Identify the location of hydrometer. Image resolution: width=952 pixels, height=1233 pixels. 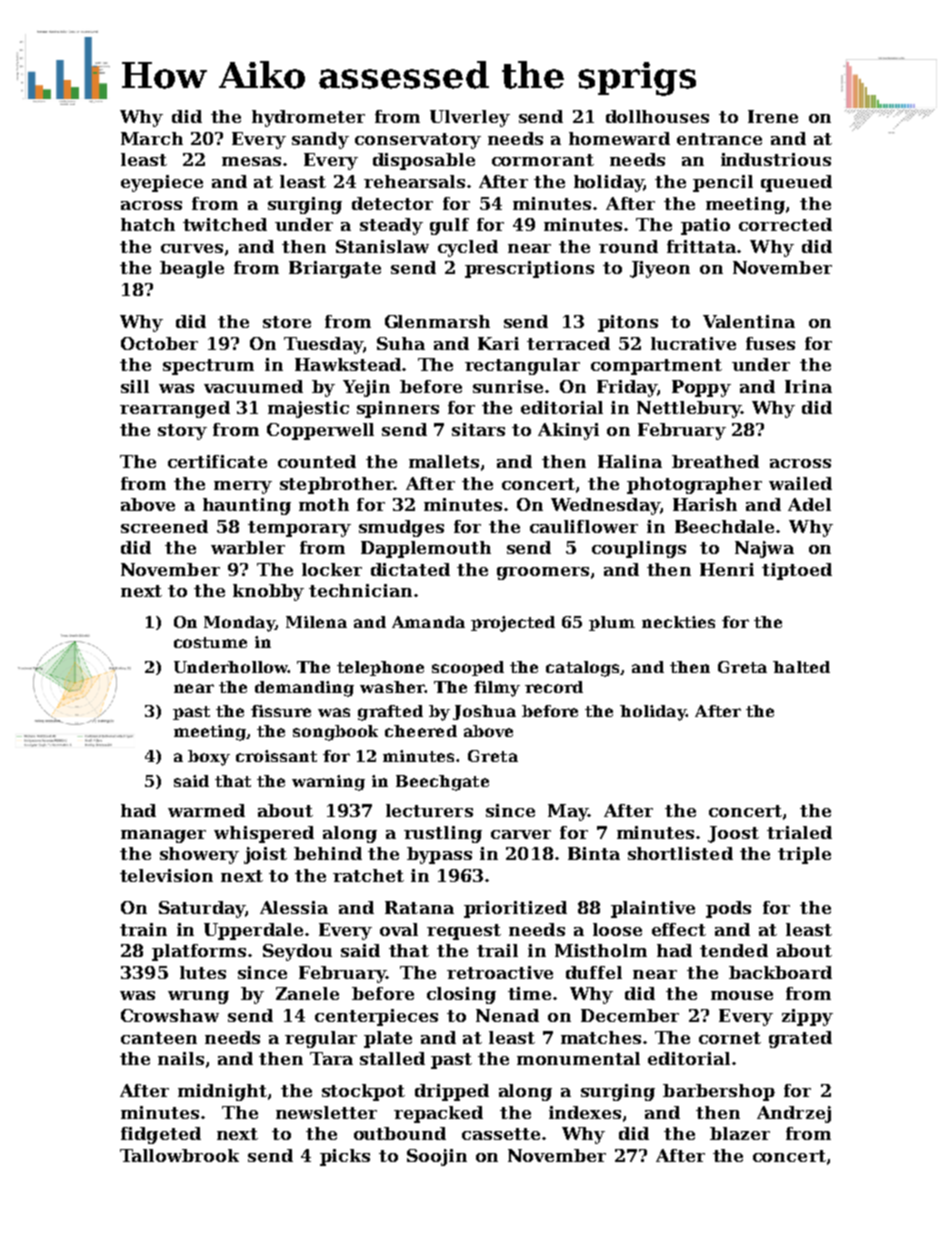
(308, 118).
